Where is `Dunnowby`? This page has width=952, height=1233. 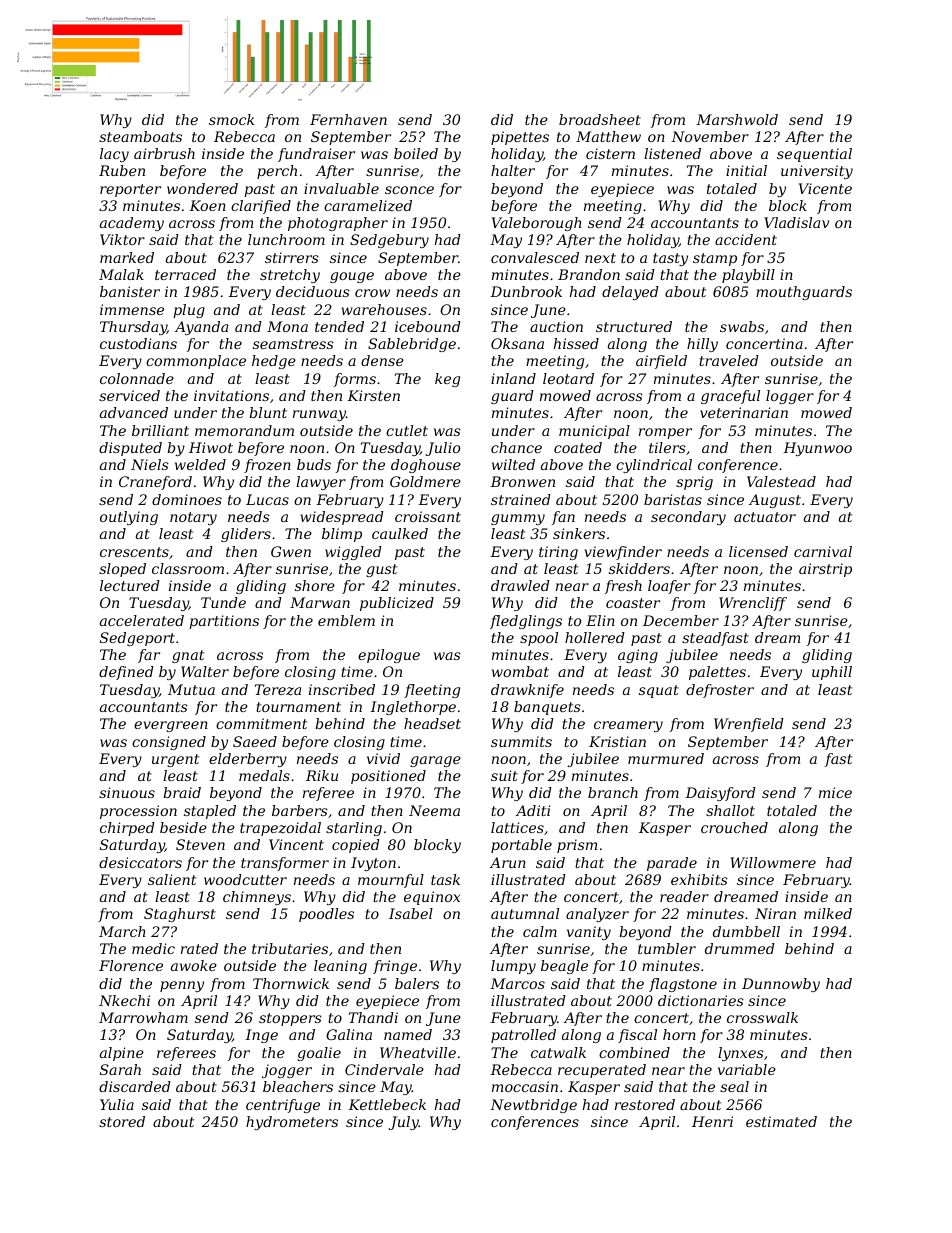 Dunnowby is located at coordinates (781, 985).
